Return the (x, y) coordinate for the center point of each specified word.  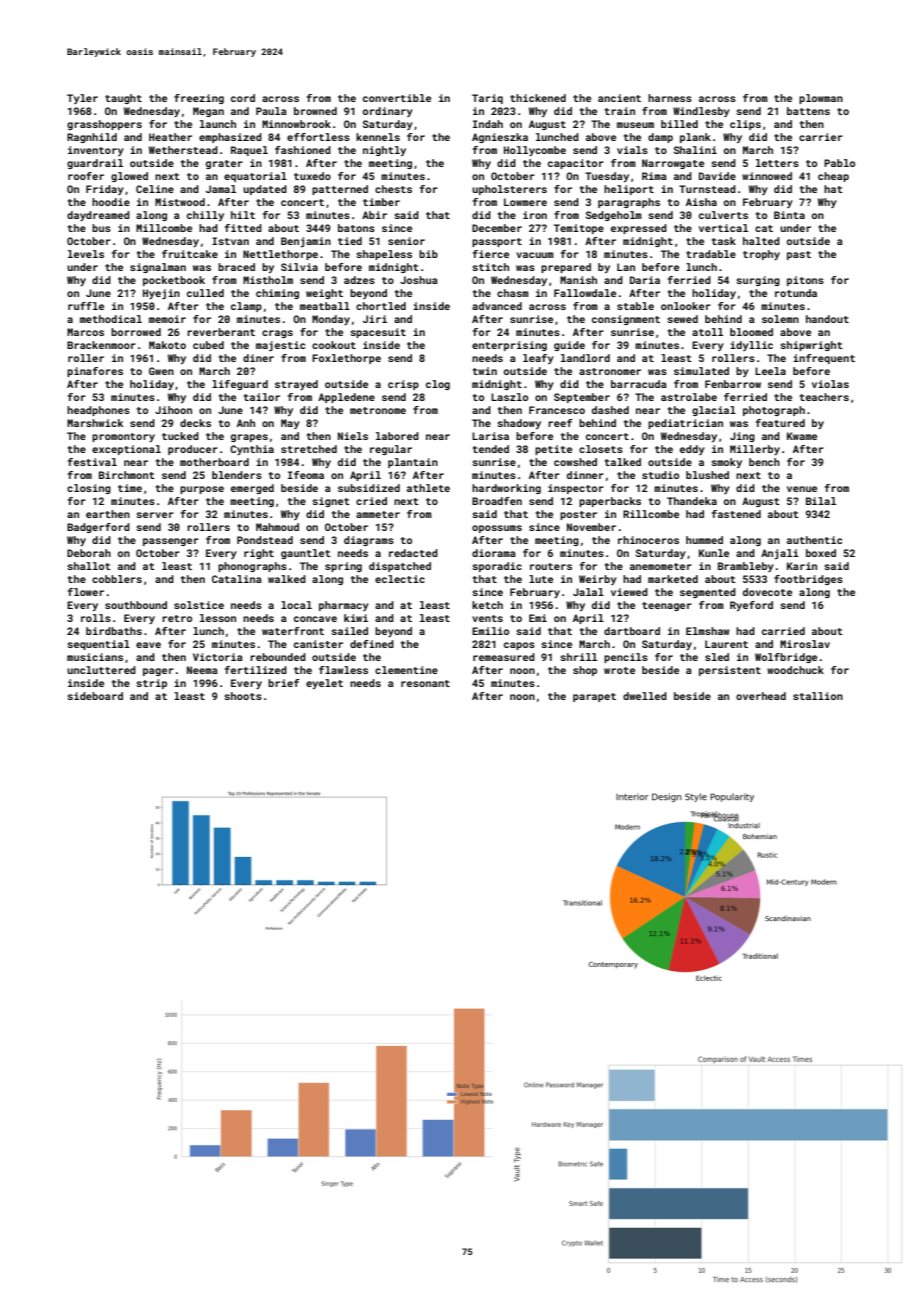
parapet (594, 697)
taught (123, 99)
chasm (513, 293)
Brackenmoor (101, 345)
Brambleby (746, 567)
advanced (497, 306)
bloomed (751, 332)
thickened (538, 98)
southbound (136, 605)
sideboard (95, 696)
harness (670, 98)
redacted (413, 553)
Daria (645, 280)
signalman (158, 268)
